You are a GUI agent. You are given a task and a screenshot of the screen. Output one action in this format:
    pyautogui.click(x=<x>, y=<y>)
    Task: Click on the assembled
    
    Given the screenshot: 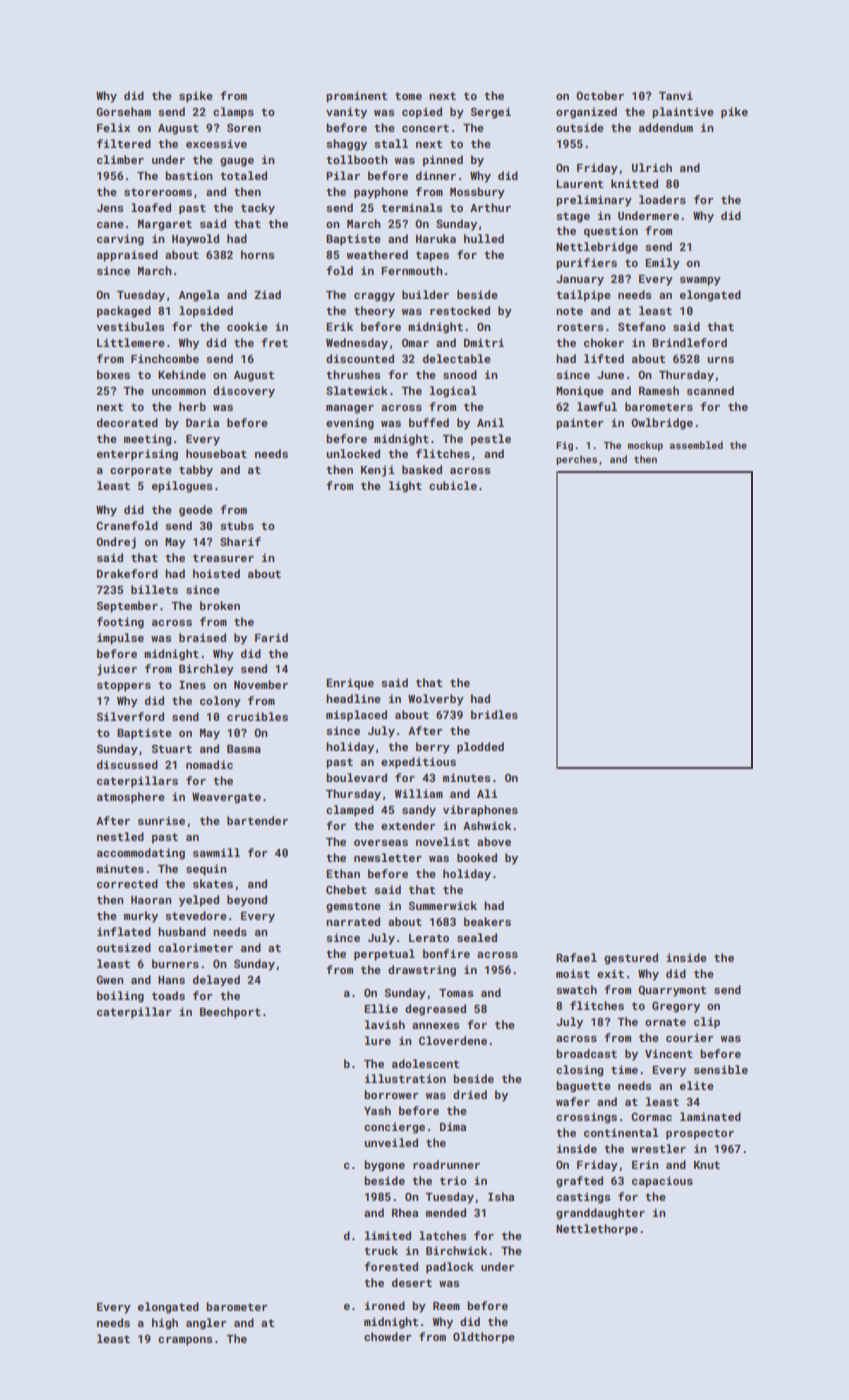 What is the action you would take?
    pyautogui.click(x=696, y=445)
